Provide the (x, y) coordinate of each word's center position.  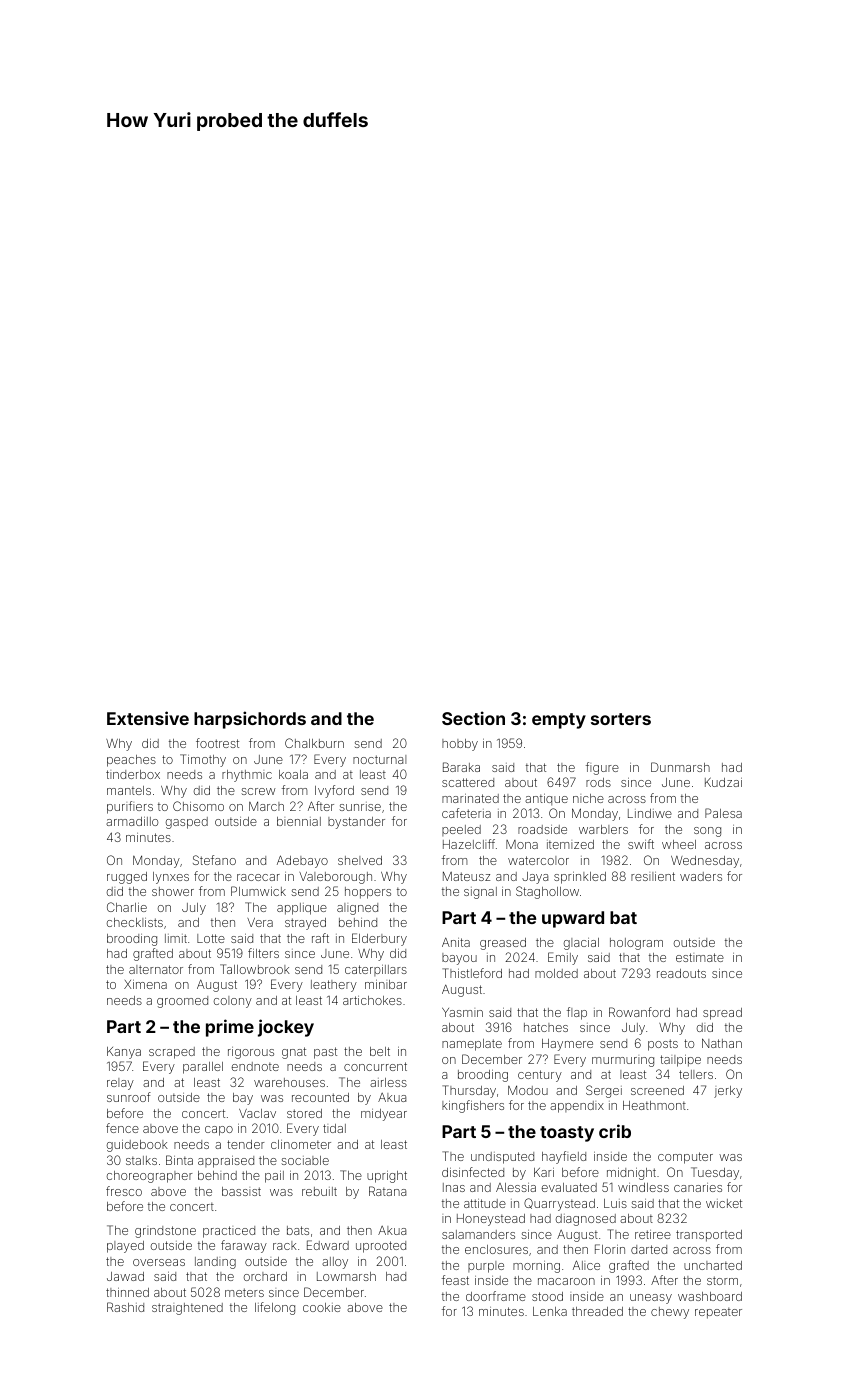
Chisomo (198, 806)
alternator (156, 969)
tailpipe (680, 1061)
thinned (127, 1292)
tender (246, 1144)
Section (473, 718)
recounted (320, 1097)
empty (559, 721)
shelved (360, 860)
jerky (728, 1092)
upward (573, 919)
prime (230, 1028)
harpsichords (250, 720)
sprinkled (580, 878)
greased (503, 944)
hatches (546, 1027)
